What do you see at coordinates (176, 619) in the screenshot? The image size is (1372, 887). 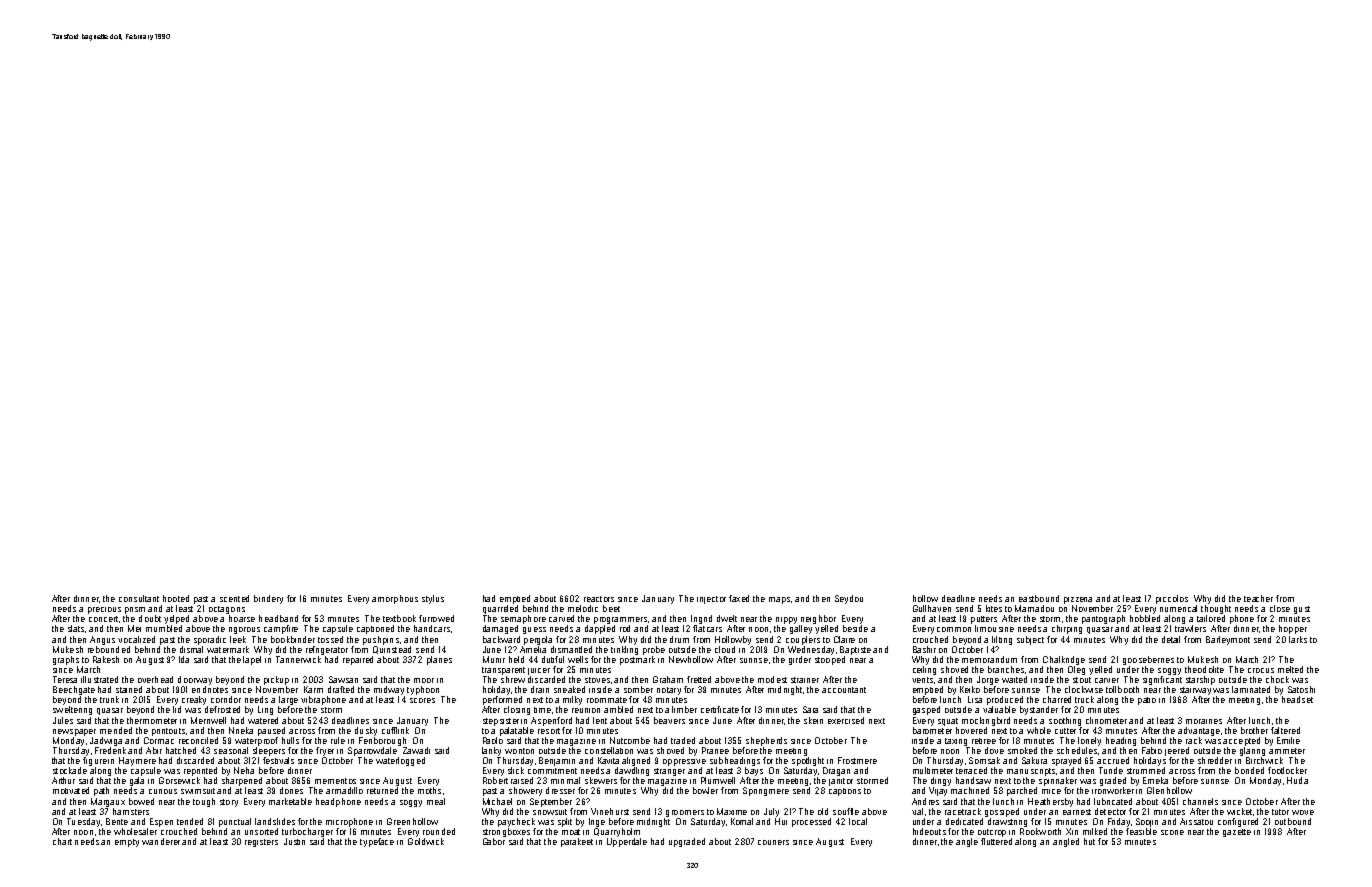 I see `yelped` at bounding box center [176, 619].
